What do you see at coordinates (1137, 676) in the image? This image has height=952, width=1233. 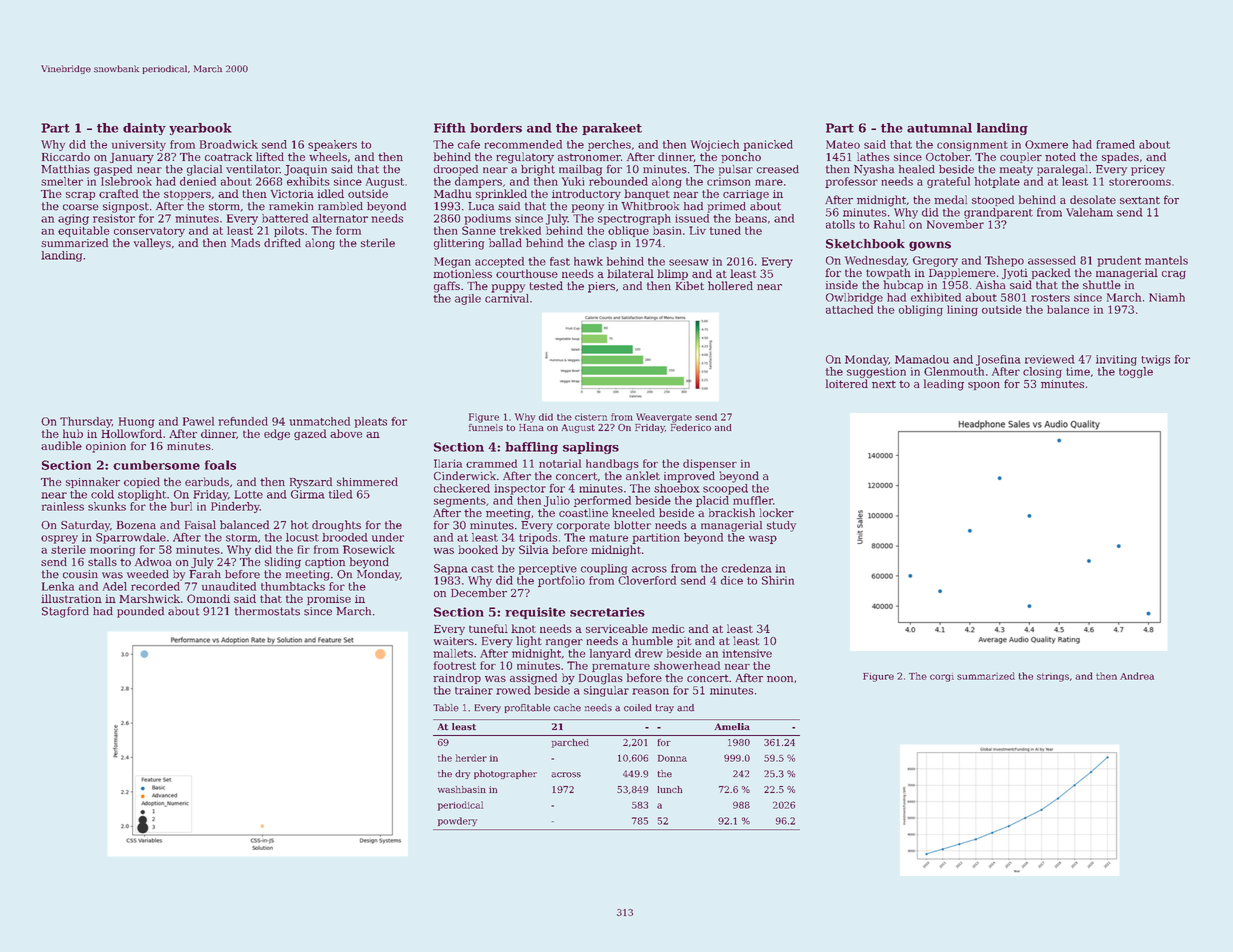 I see `Andrea` at bounding box center [1137, 676].
